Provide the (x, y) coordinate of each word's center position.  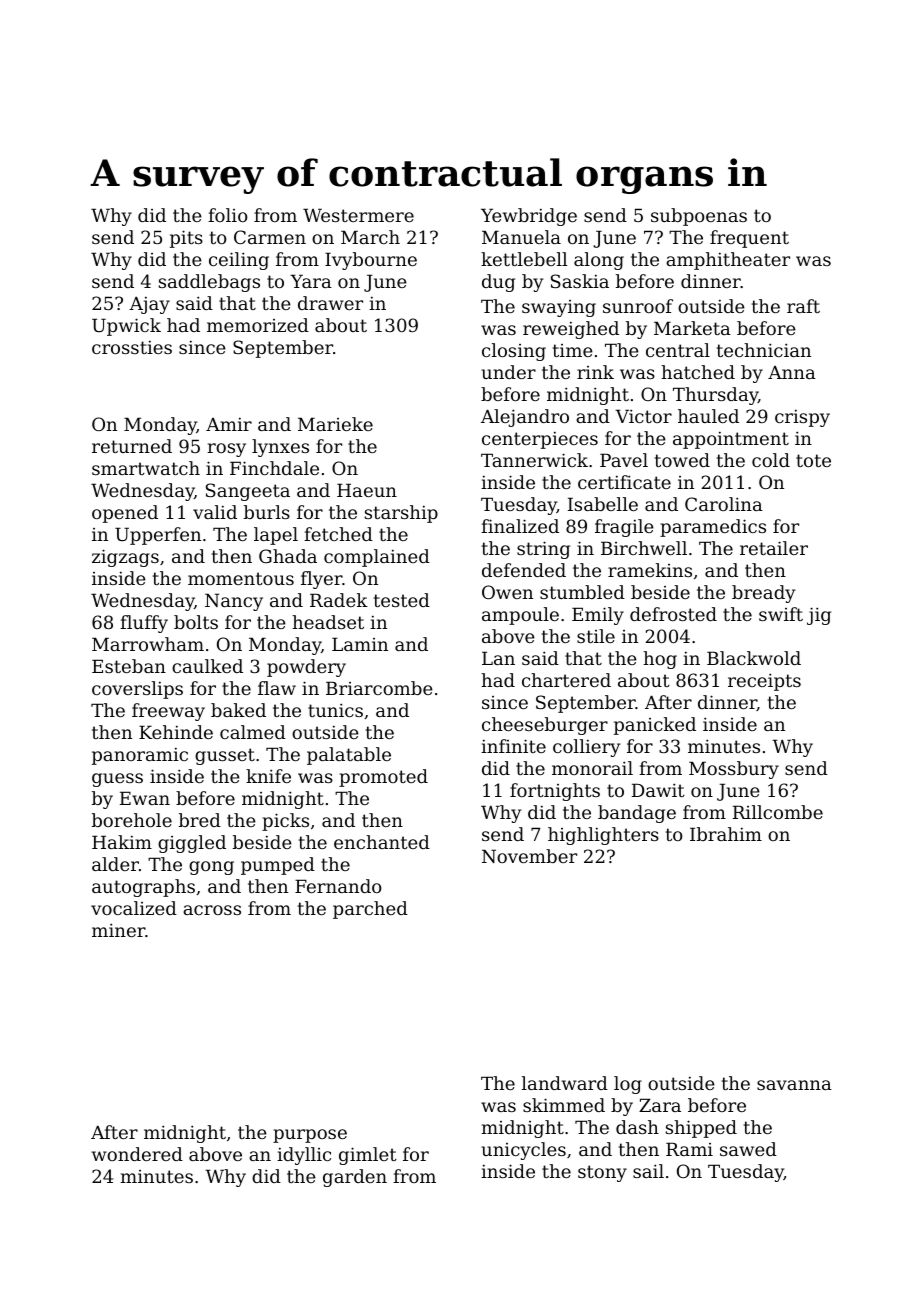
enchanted (382, 842)
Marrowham (148, 644)
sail (648, 1171)
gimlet (368, 1156)
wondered (137, 1154)
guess (117, 780)
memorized (258, 325)
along (599, 261)
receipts (764, 682)
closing (514, 352)
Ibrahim (726, 834)
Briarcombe (379, 688)
